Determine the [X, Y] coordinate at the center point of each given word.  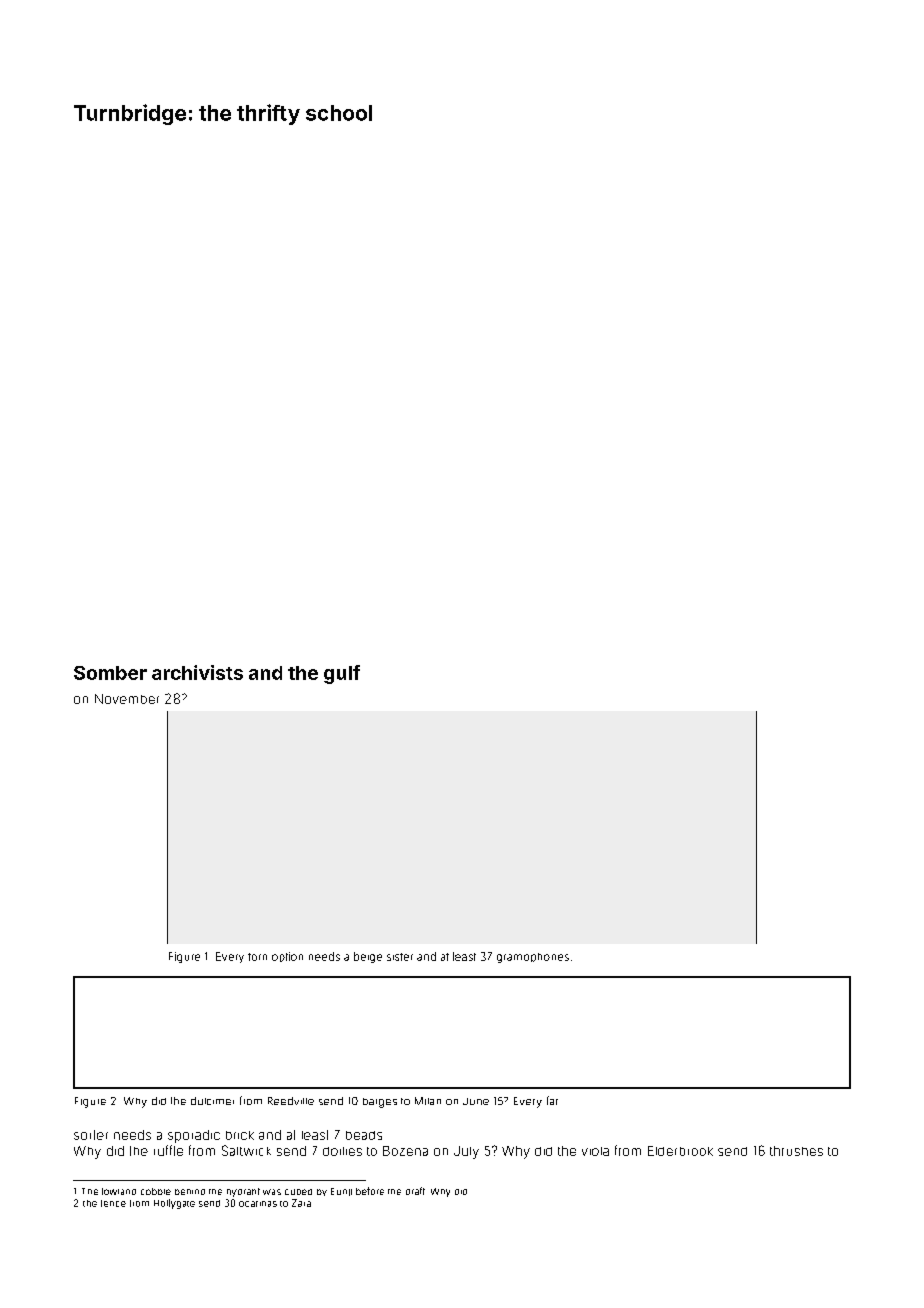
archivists [197, 672]
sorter [91, 1135]
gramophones [533, 958]
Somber [110, 673]
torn [257, 957]
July [466, 1152]
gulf [342, 674]
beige [368, 957]
